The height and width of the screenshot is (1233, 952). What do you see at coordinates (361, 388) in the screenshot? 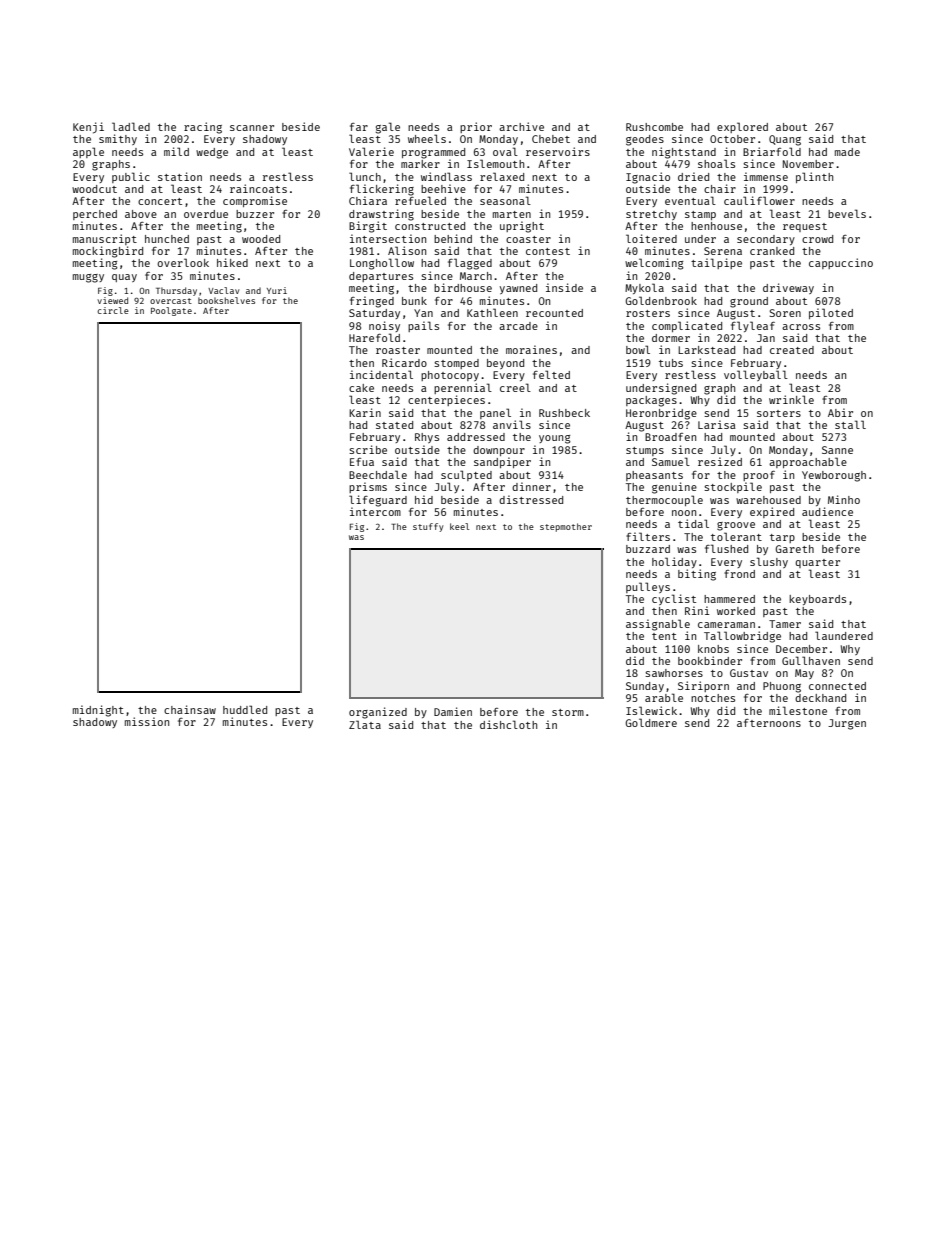
I see `cake` at bounding box center [361, 388].
